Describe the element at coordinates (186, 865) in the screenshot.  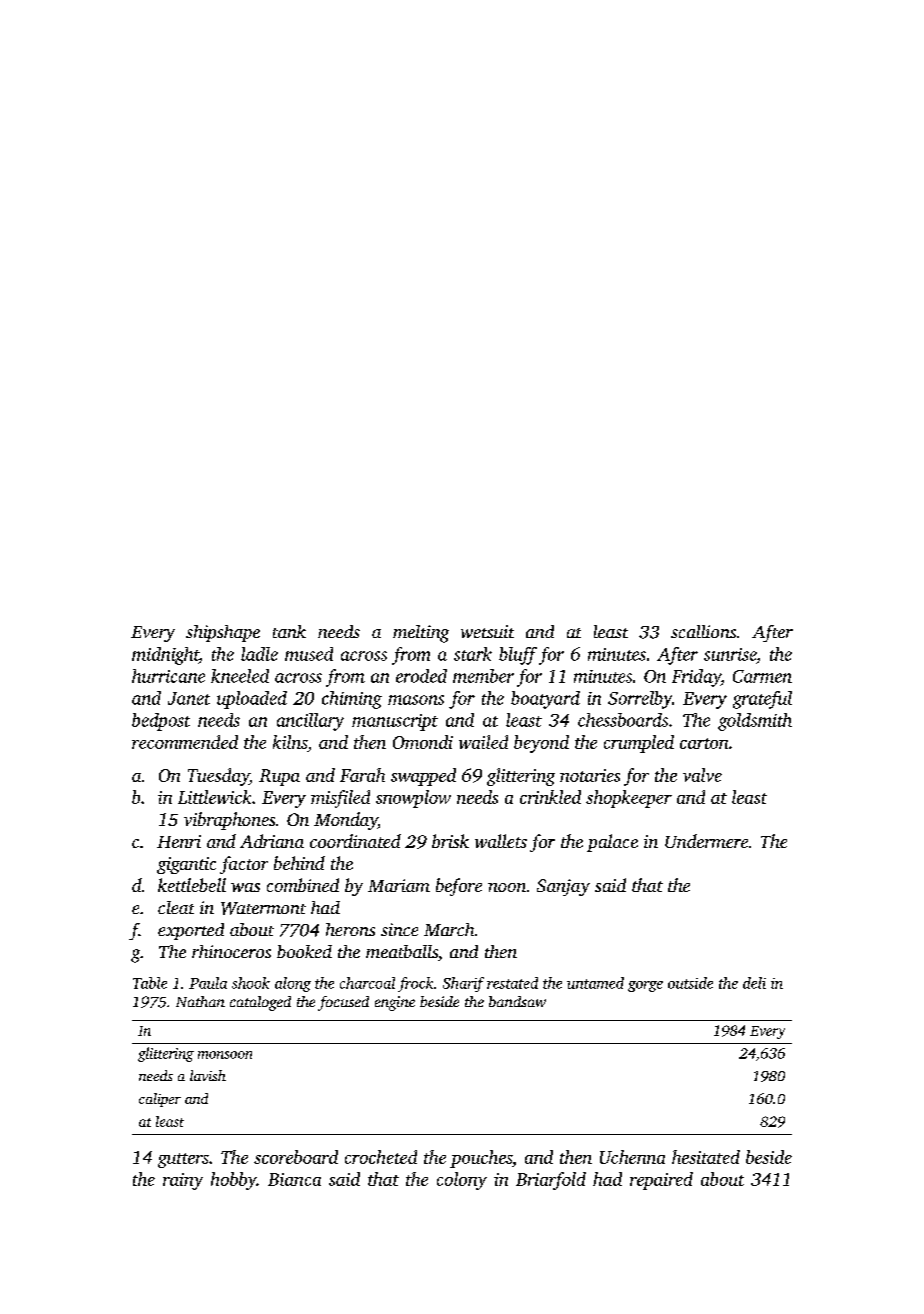
I see `gigantic` at that location.
